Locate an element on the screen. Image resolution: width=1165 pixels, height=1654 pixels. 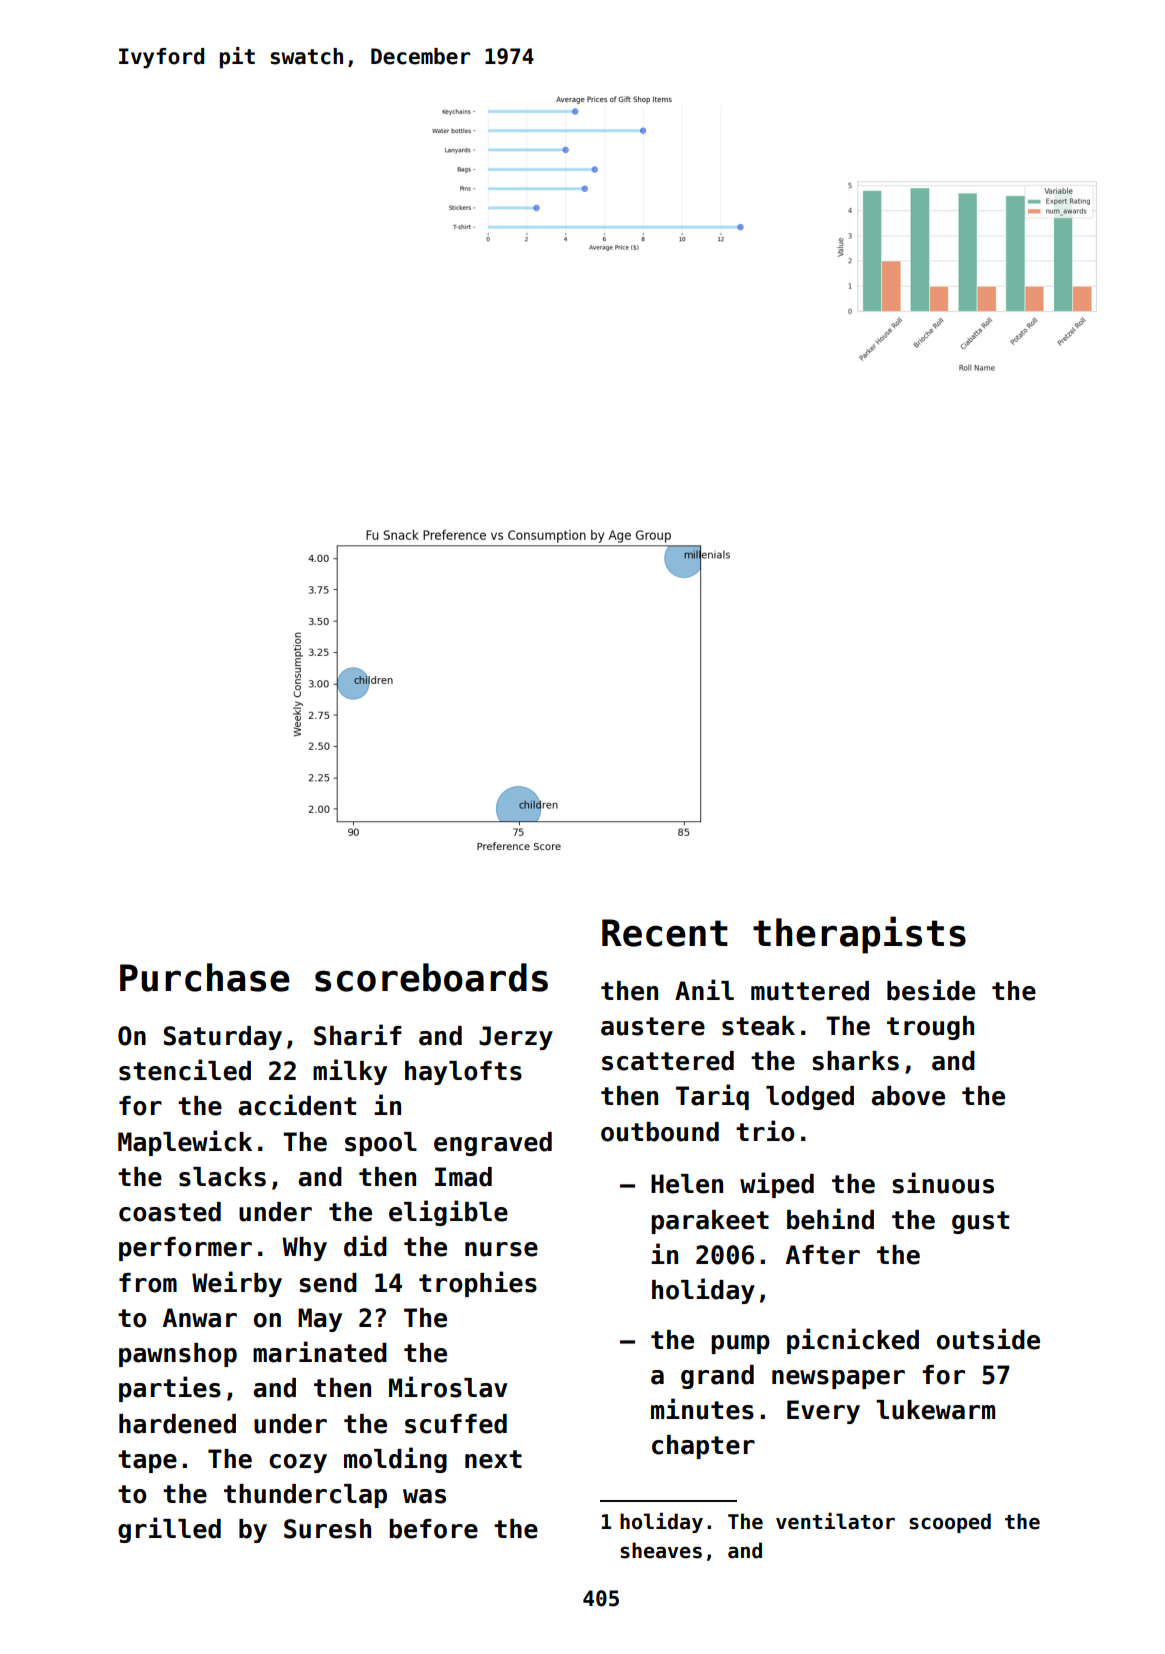
Why is located at coordinates (304, 1249).
